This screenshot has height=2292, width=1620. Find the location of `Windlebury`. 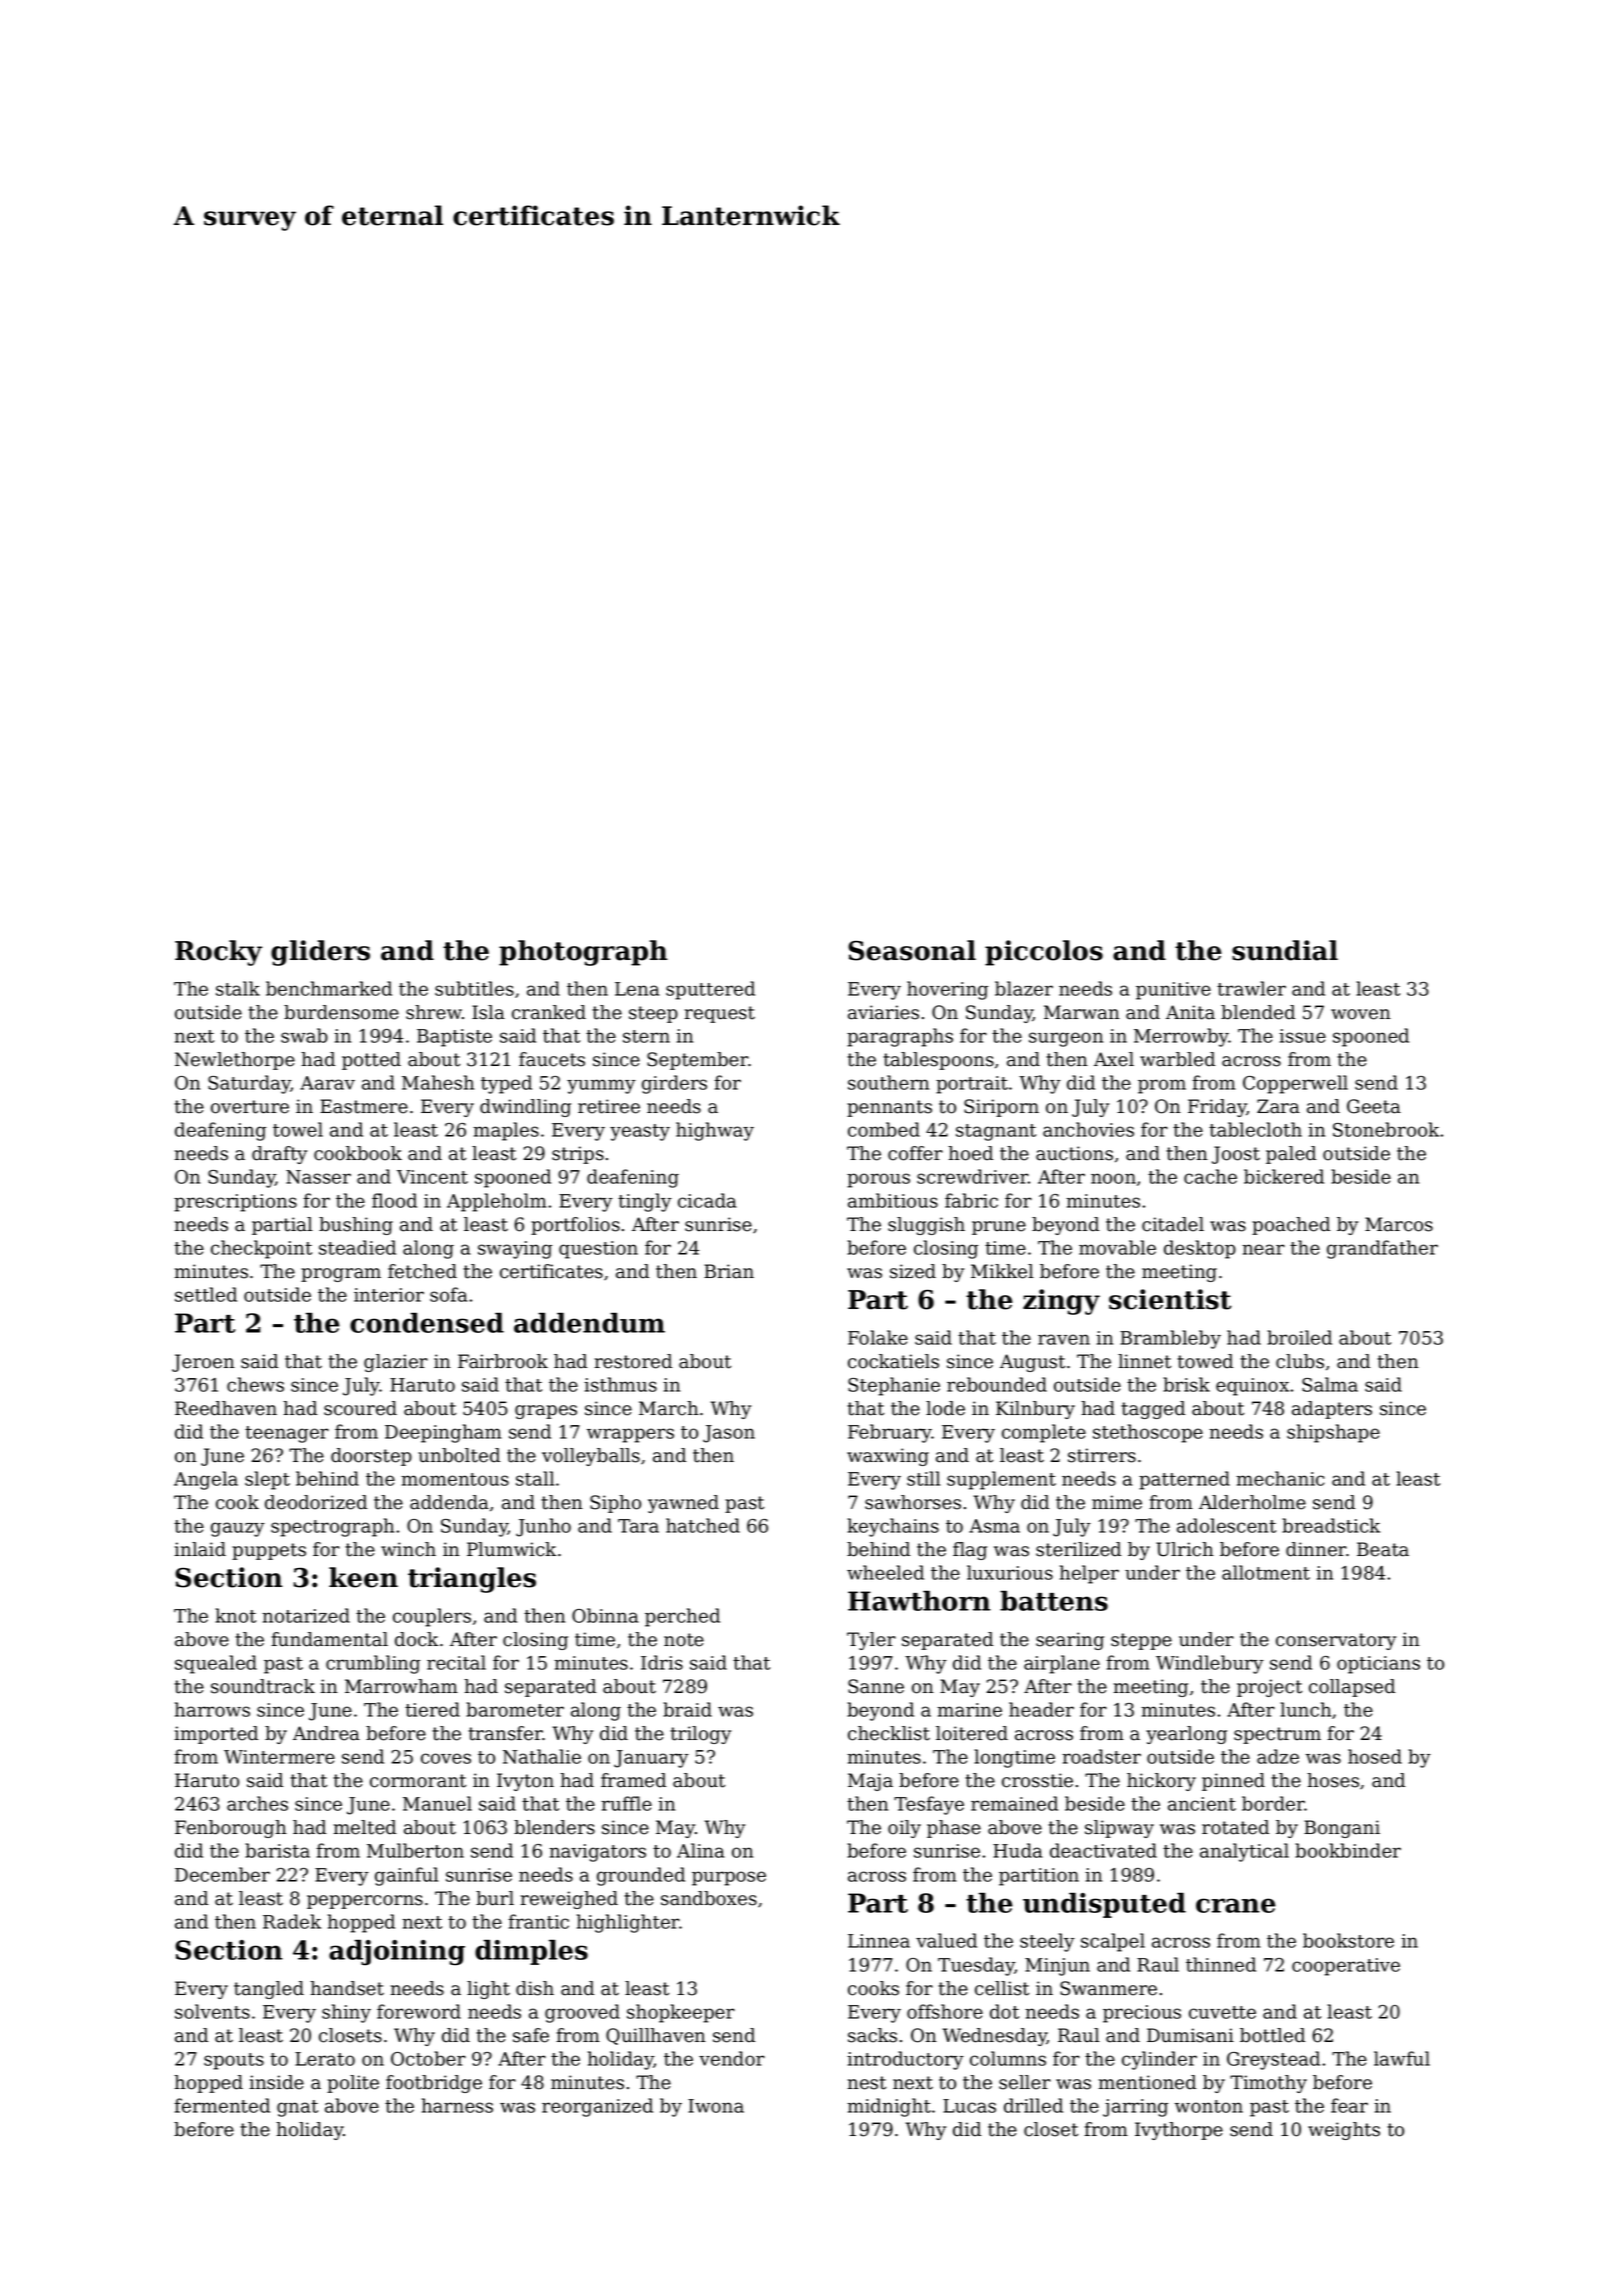

Windlebury is located at coordinates (1210, 1664).
